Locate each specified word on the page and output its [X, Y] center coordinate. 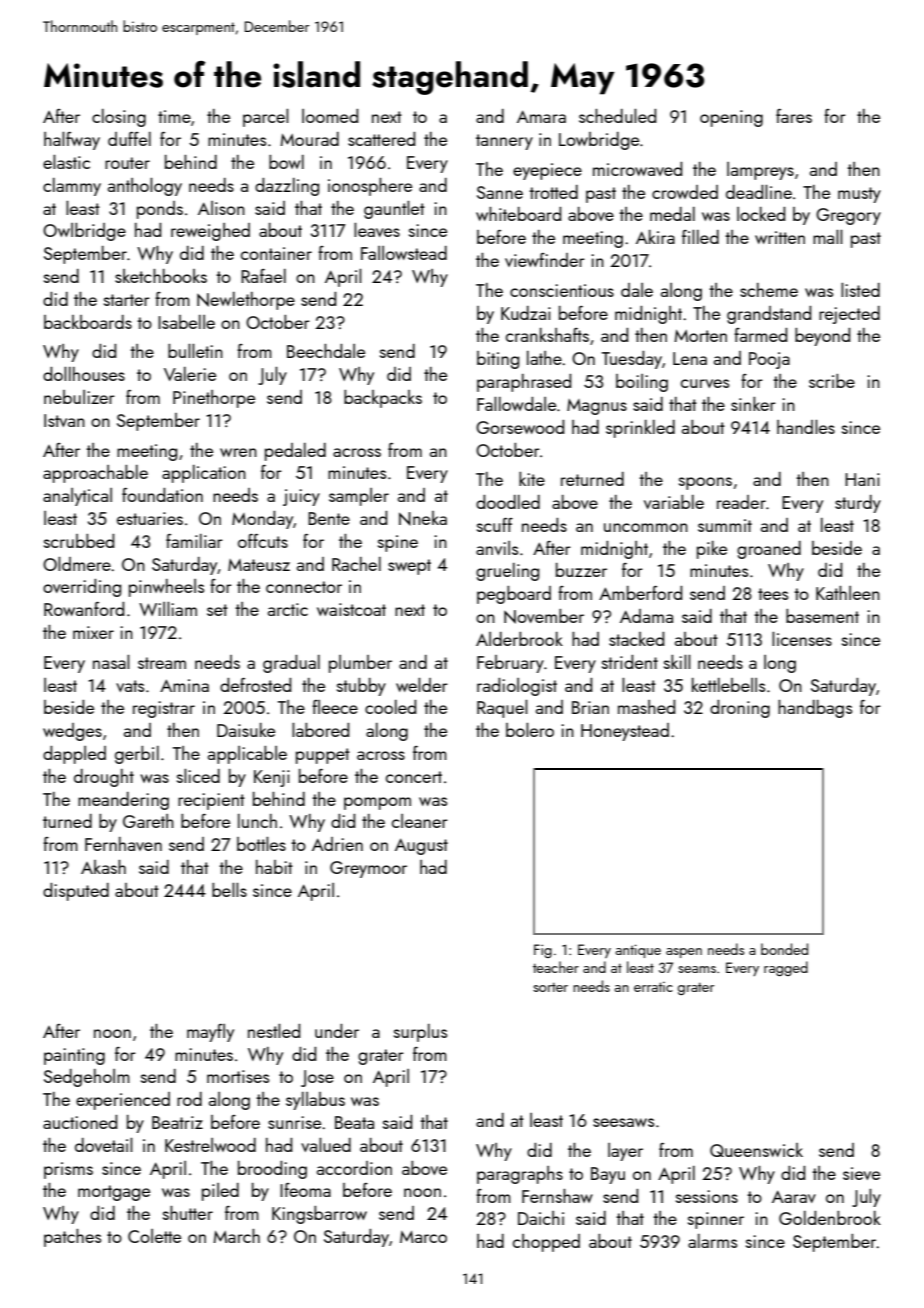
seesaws [623, 1122]
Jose [317, 1078]
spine [398, 543]
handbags [815, 709]
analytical [77, 497]
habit [274, 867]
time [174, 116]
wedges [72, 732]
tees [773, 594]
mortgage [114, 1193]
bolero [530, 730]
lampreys [760, 171]
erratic [653, 987]
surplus [420, 1033]
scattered [381, 139]
